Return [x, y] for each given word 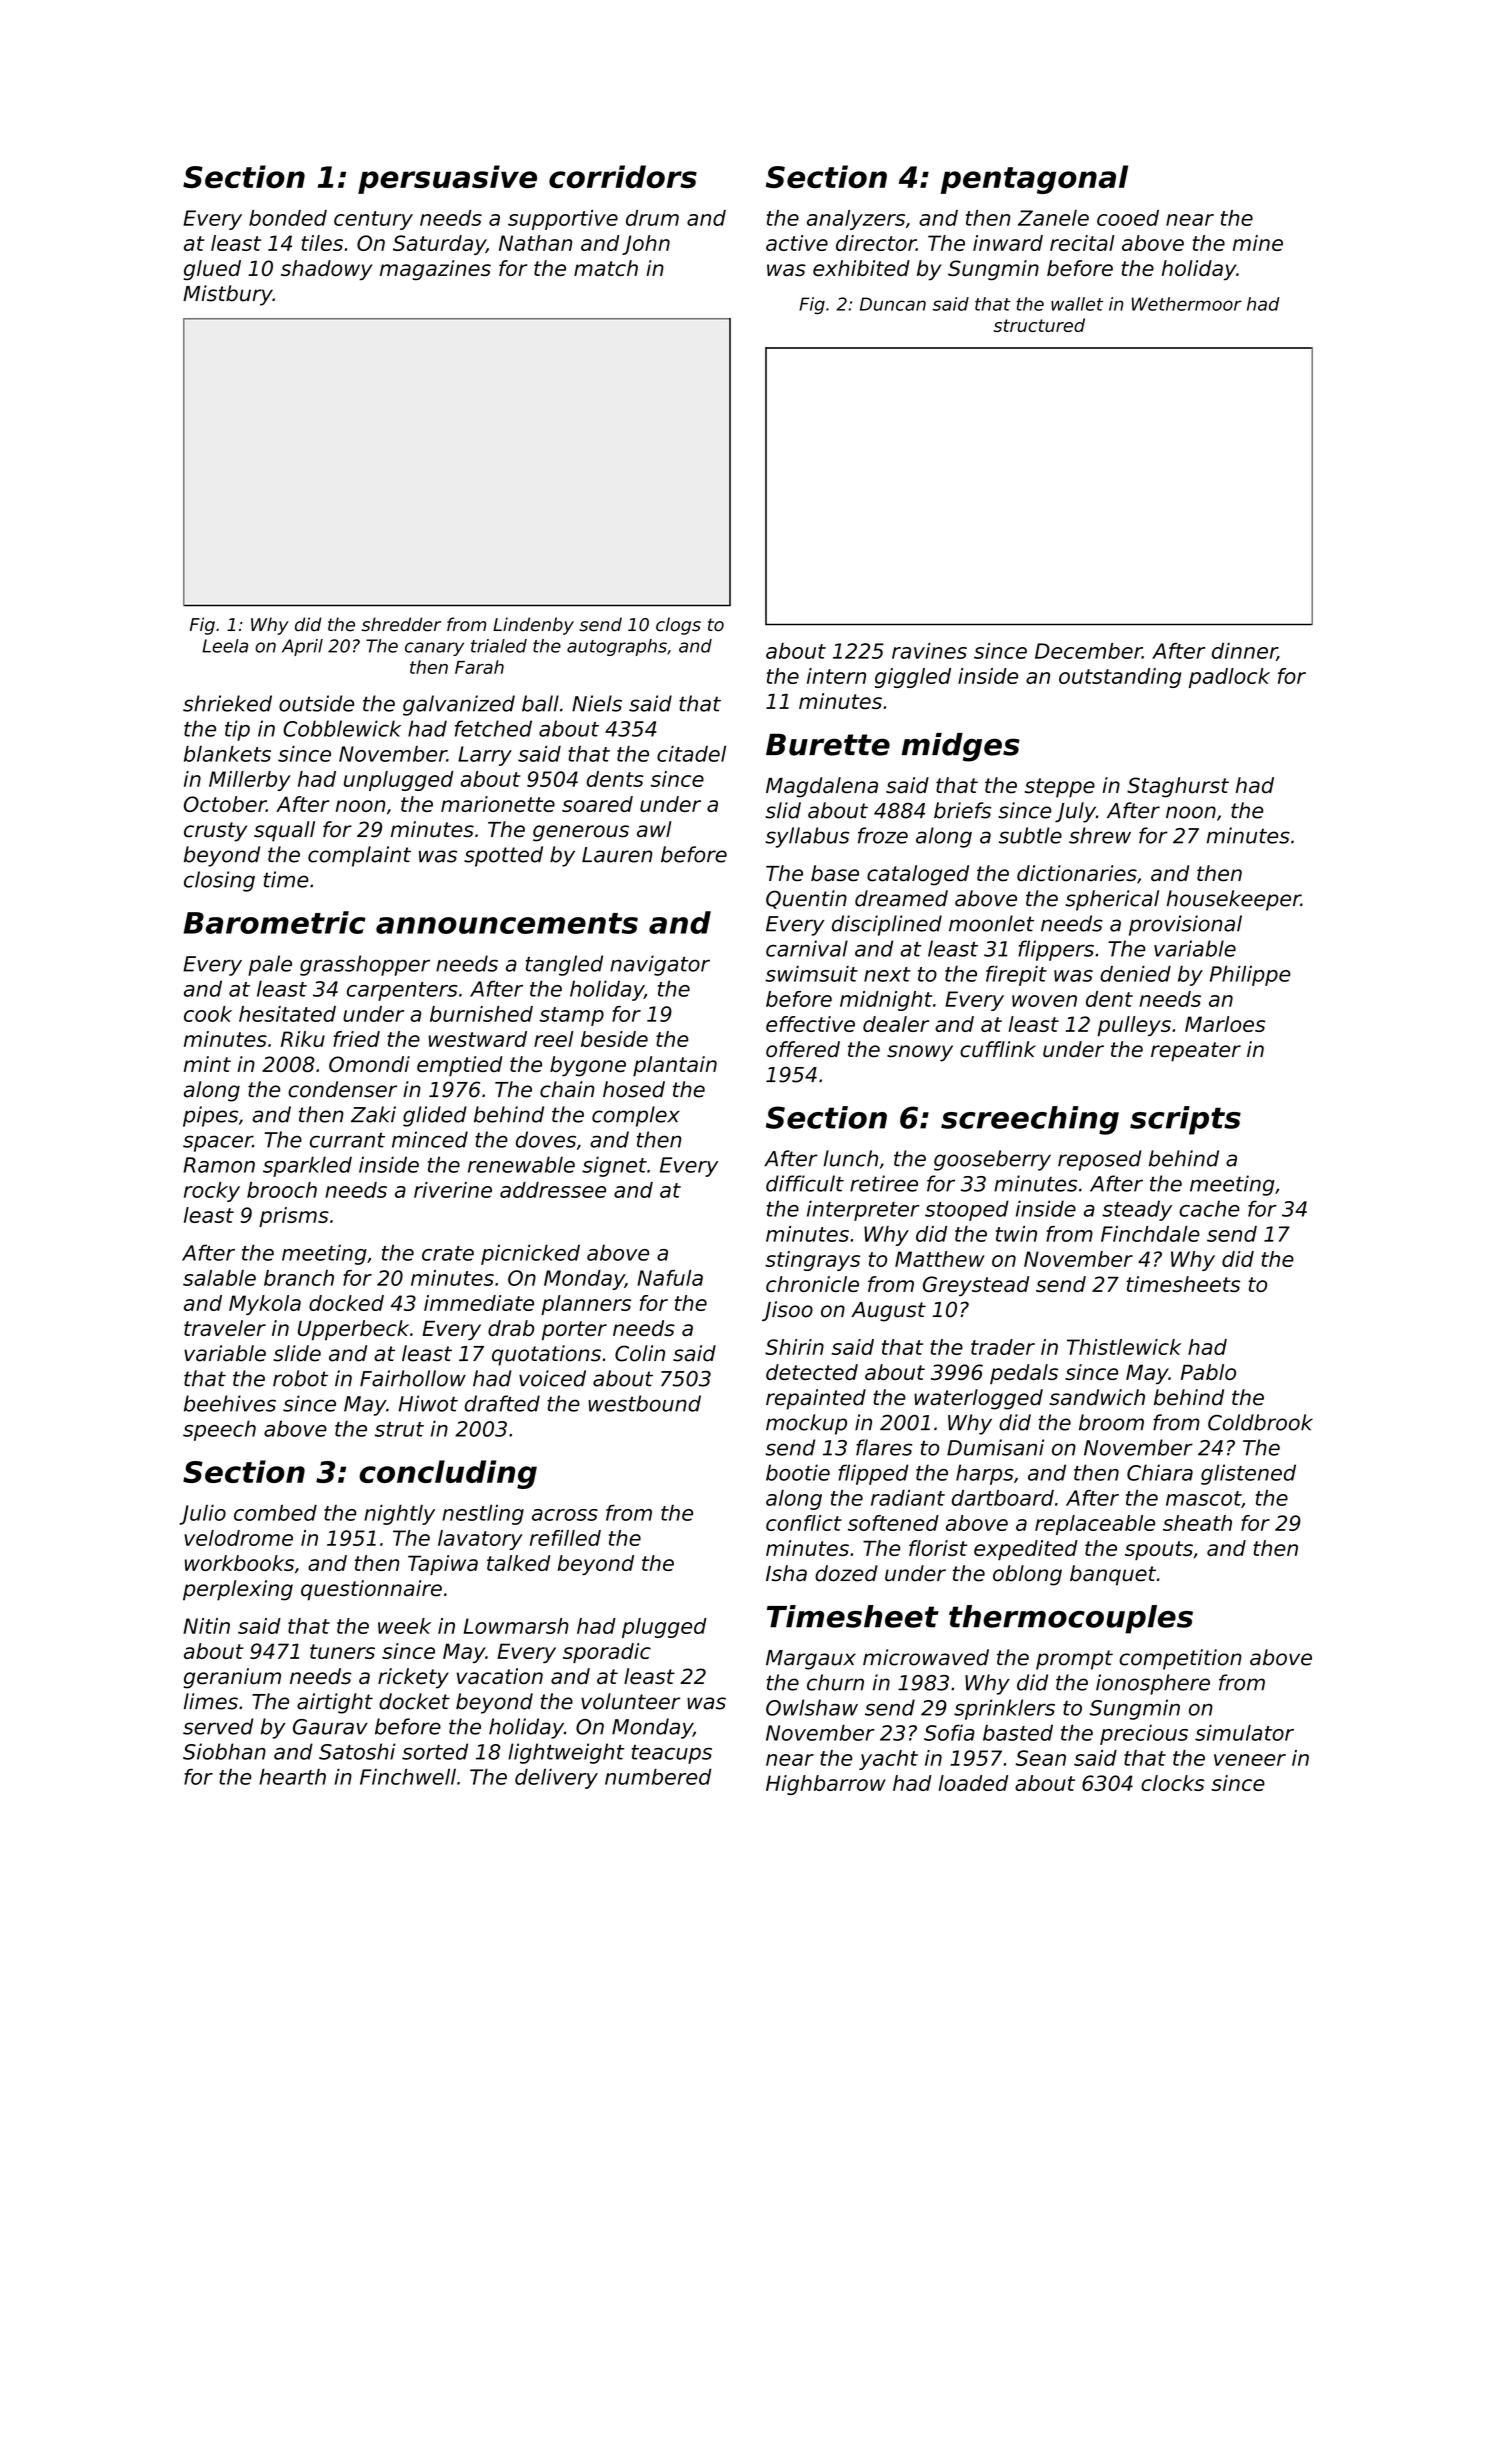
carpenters [402, 991]
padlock [1229, 678]
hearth [292, 1776]
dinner [1244, 652]
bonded [288, 218]
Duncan [893, 304]
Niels [597, 703]
